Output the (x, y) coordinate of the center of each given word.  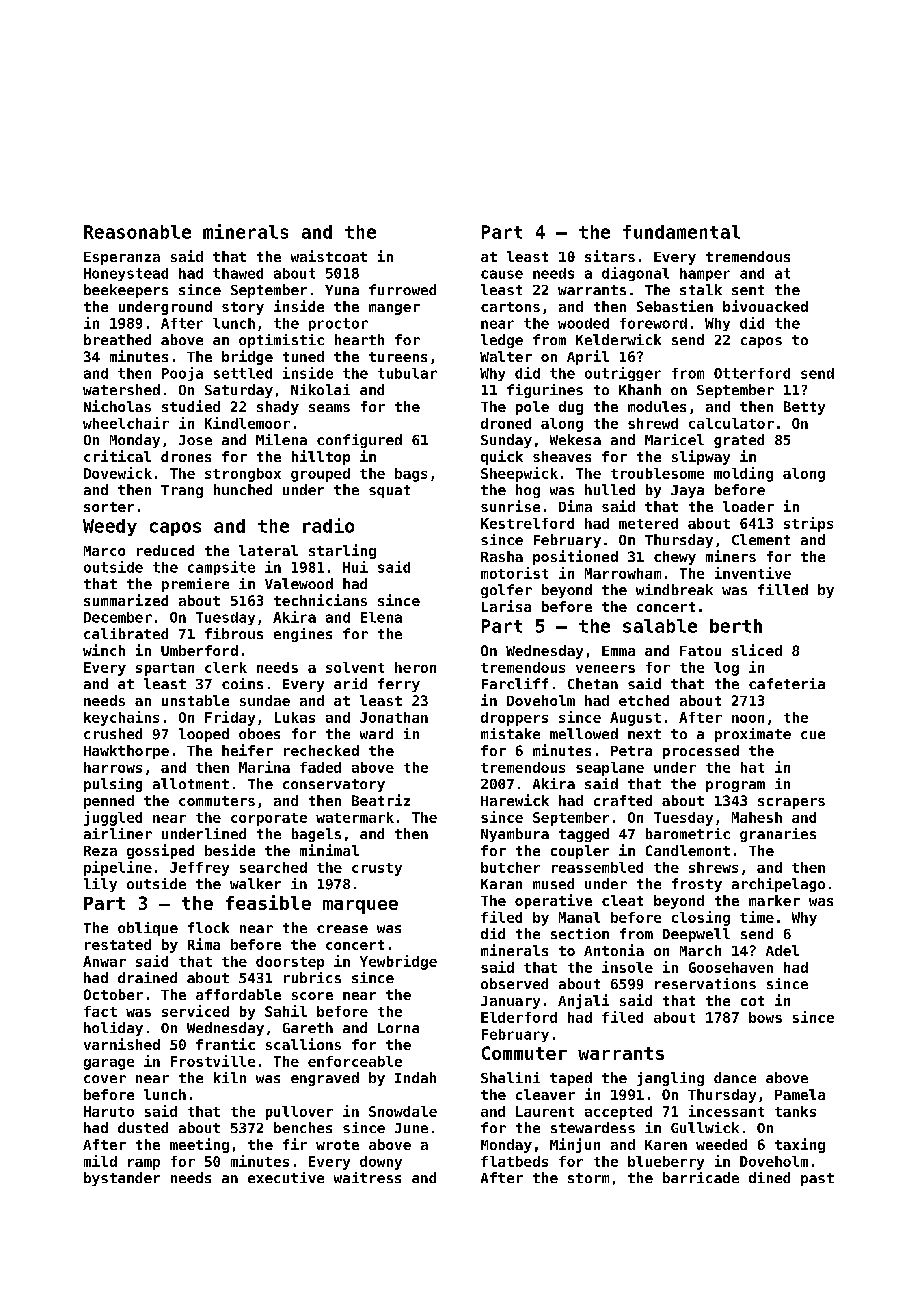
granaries (778, 835)
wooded (583, 323)
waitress (367, 1177)
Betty (804, 408)
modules (657, 406)
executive (286, 1177)
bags (411, 475)
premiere (195, 585)
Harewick (515, 800)
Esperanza (122, 258)
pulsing (113, 785)
